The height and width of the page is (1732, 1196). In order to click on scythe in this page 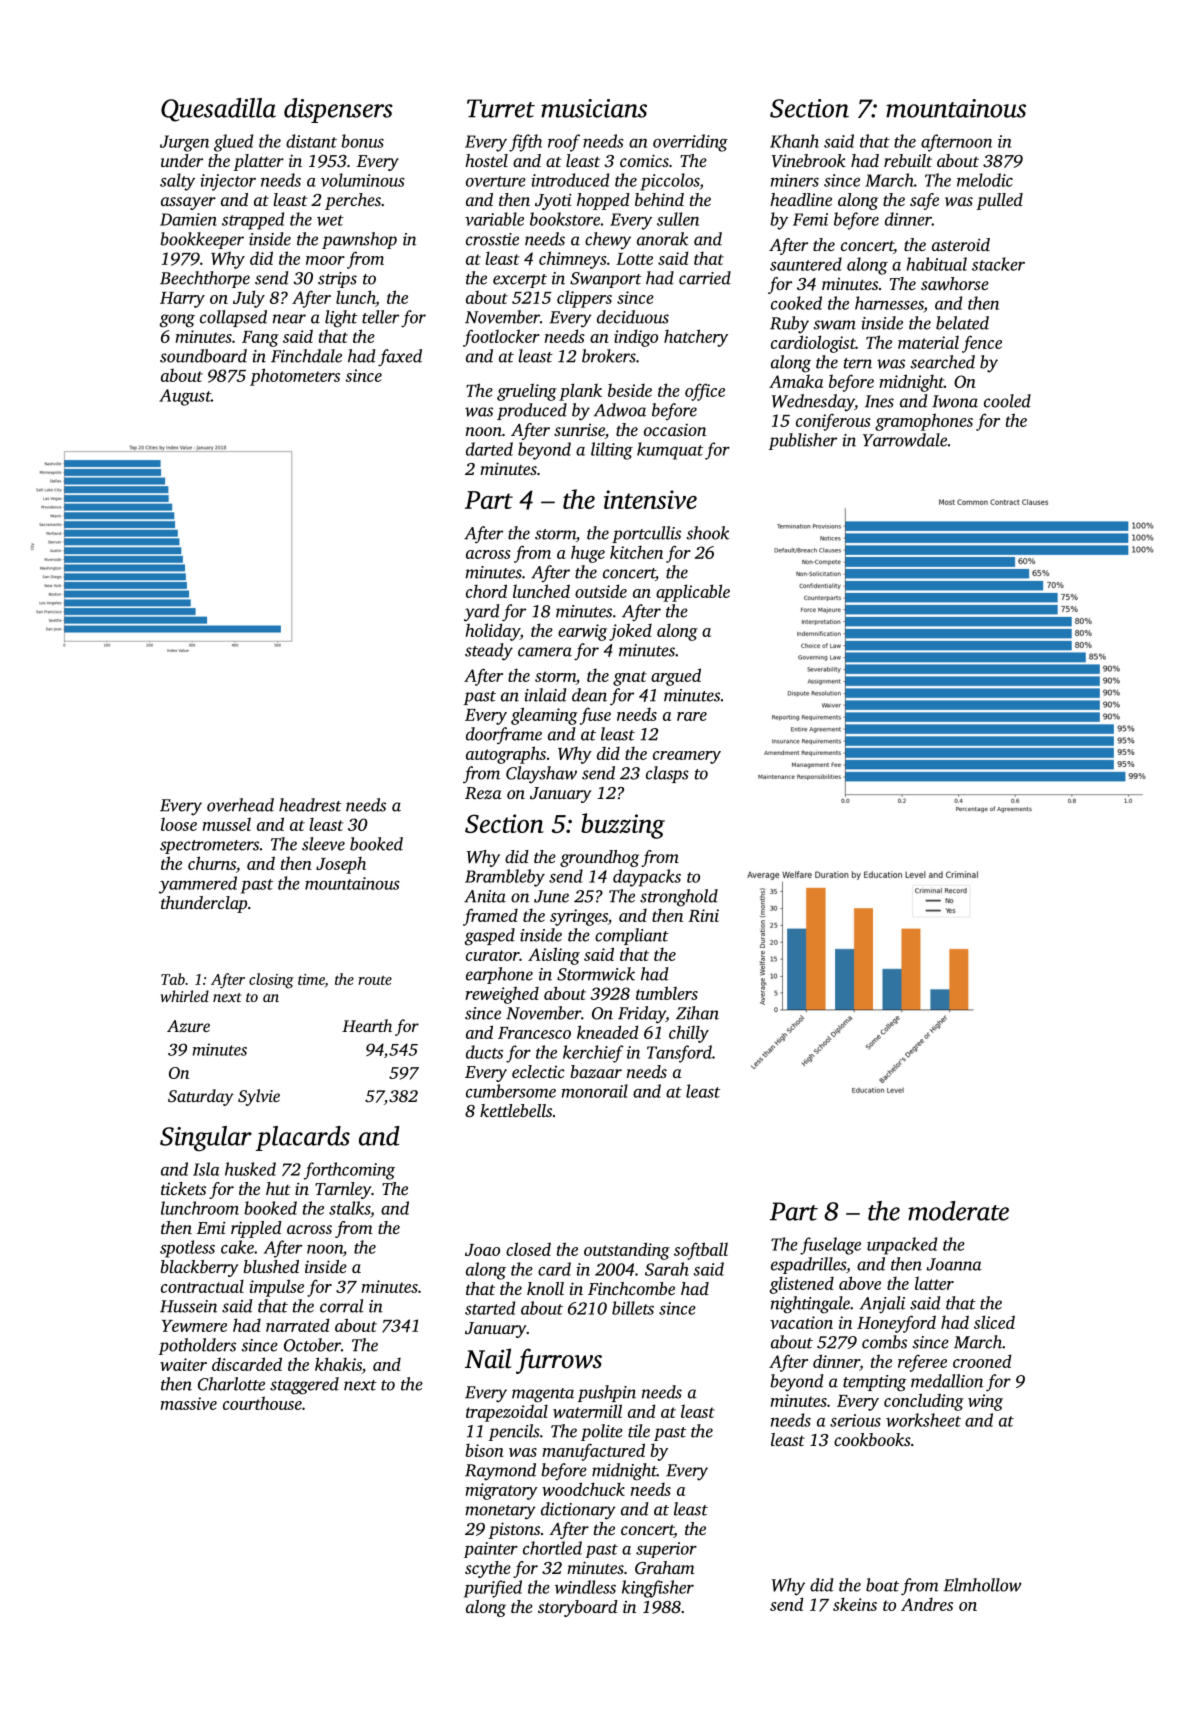, I will do `click(488, 1569)`.
